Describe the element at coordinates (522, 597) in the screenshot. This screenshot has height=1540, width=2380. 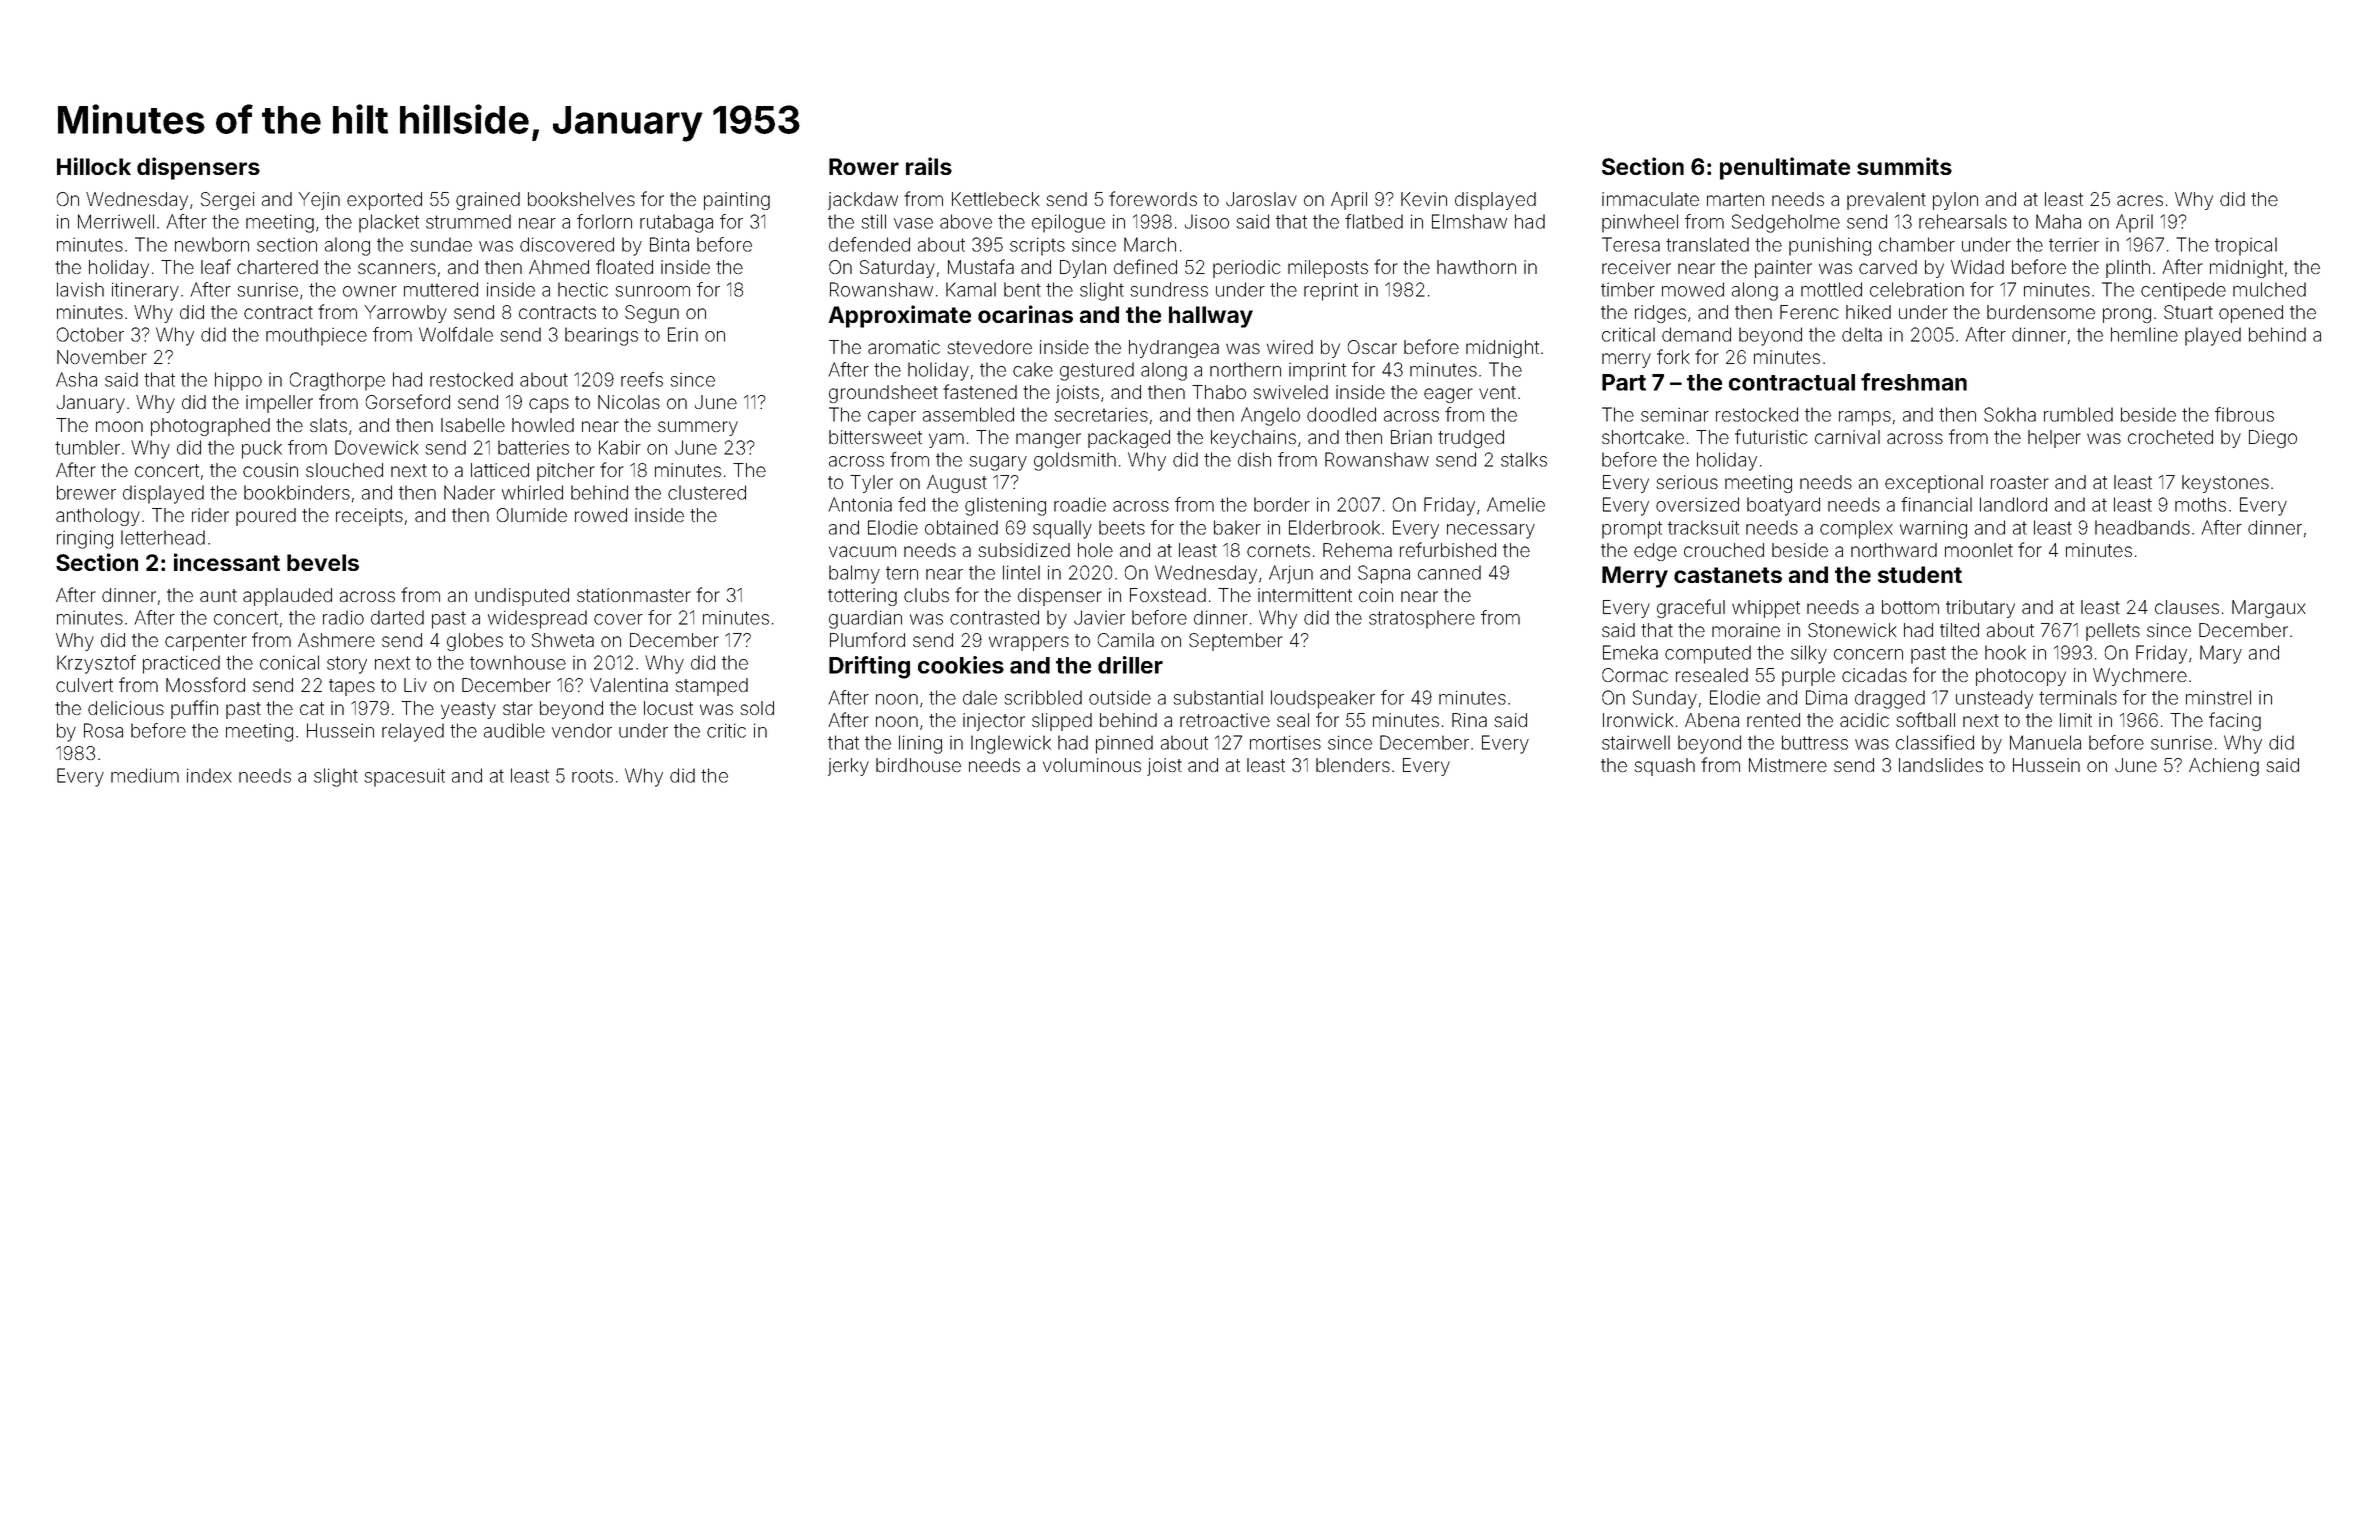
I see `undisputed` at that location.
